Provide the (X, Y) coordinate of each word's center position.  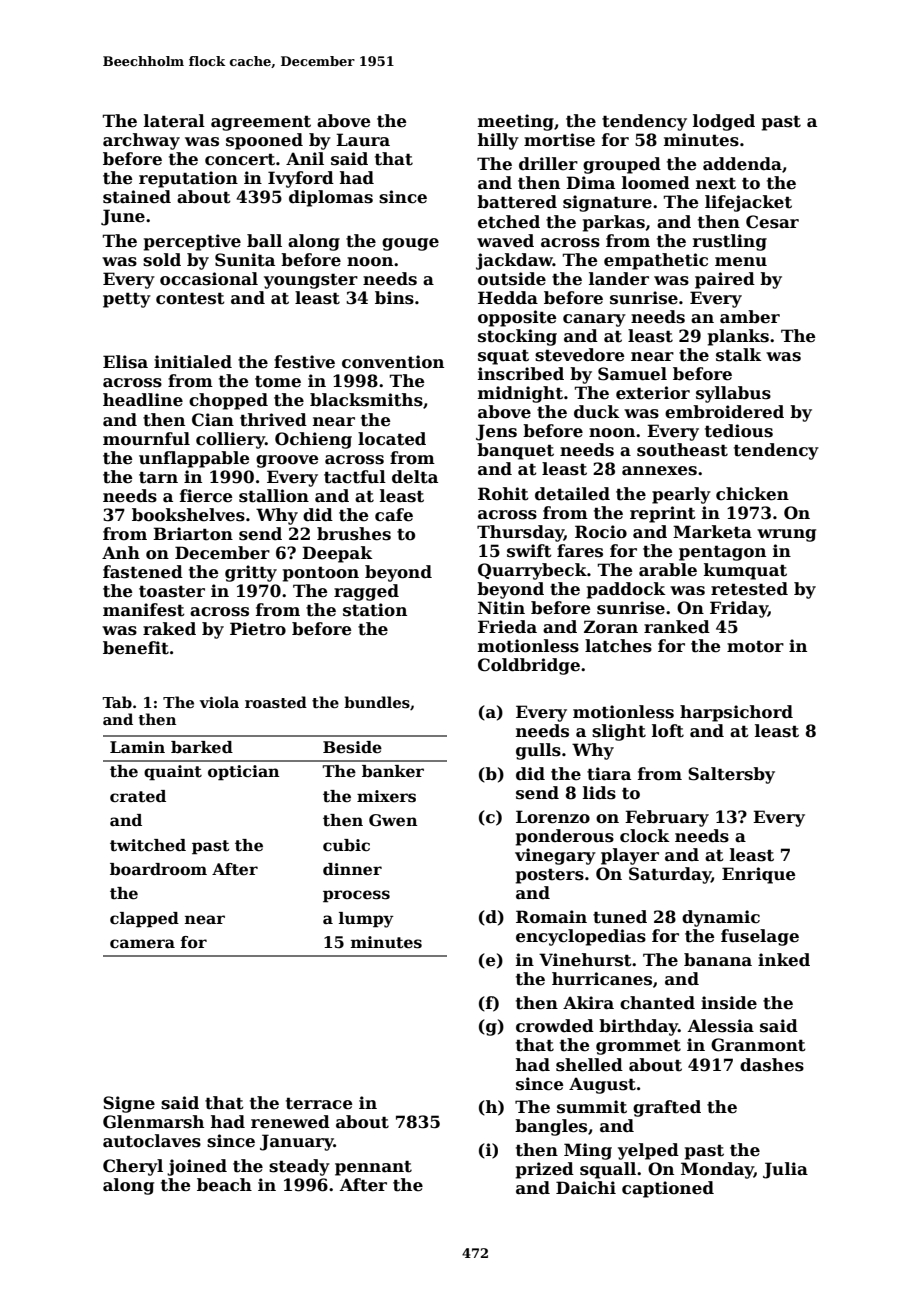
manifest (144, 610)
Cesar (772, 222)
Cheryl (133, 1167)
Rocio (601, 532)
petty (127, 300)
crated (138, 796)
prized (545, 1170)
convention (393, 362)
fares (580, 551)
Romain (551, 917)
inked (784, 960)
